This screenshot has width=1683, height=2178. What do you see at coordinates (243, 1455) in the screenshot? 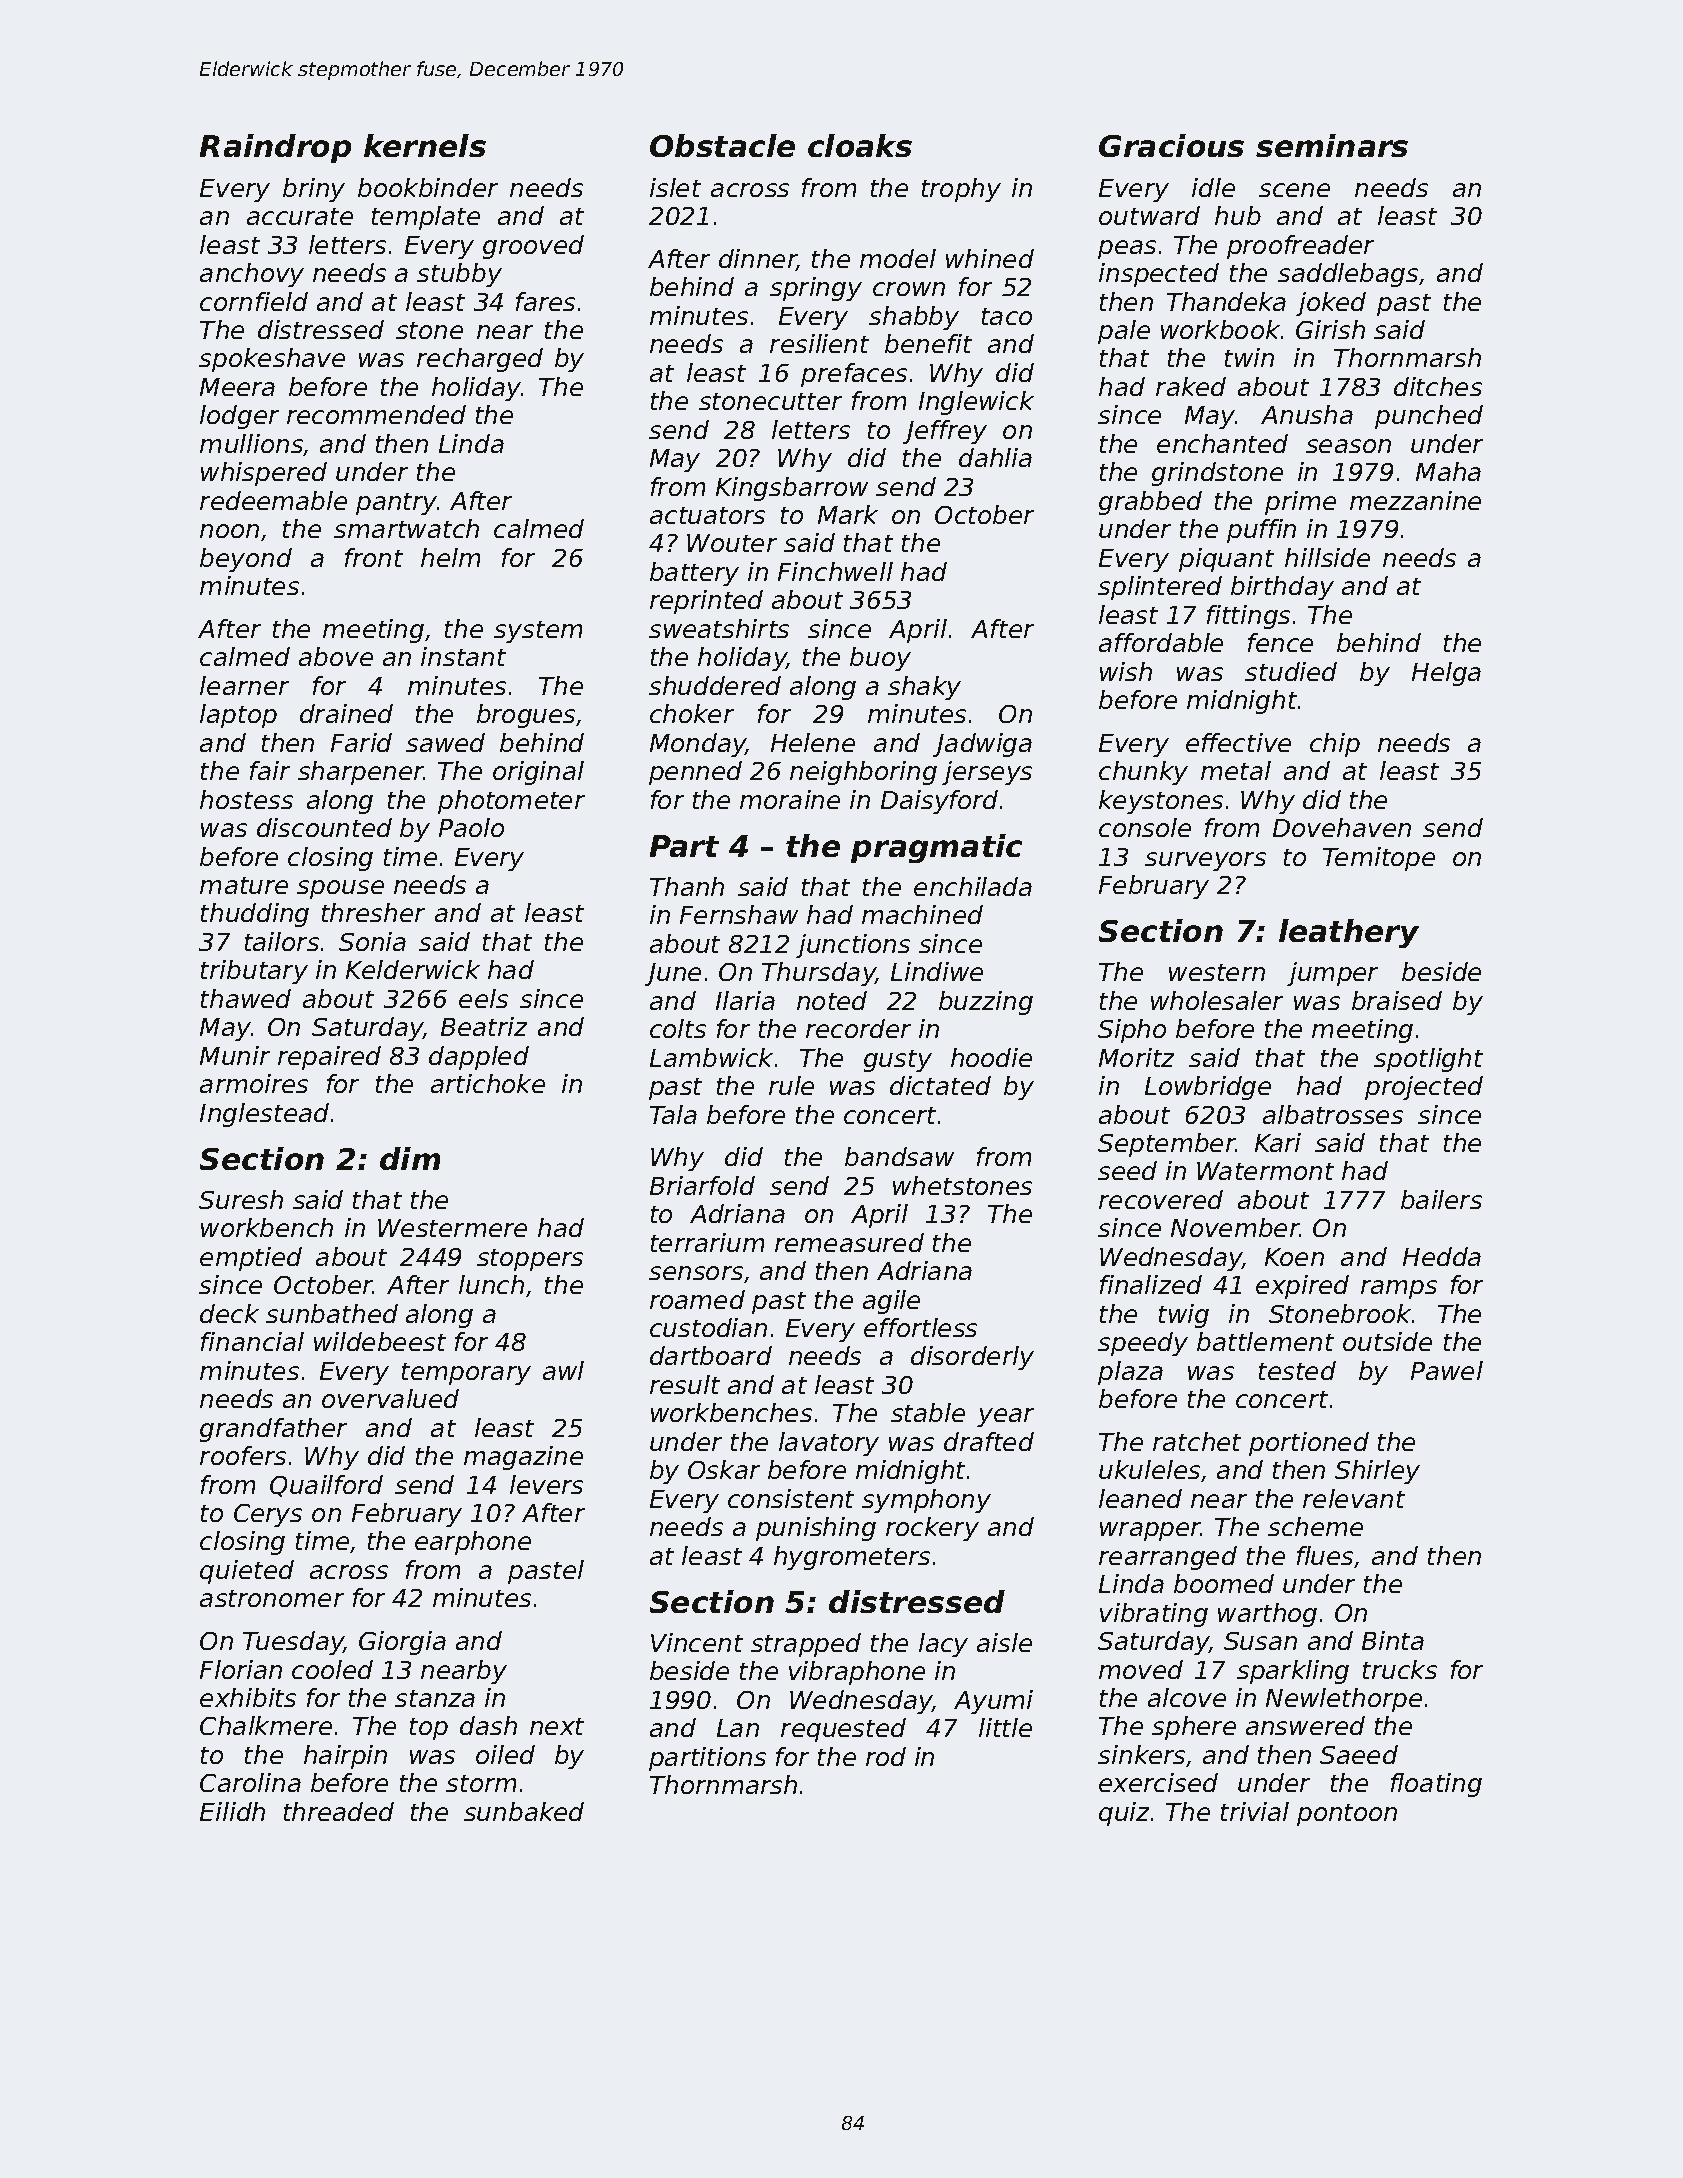
I see `roofers` at bounding box center [243, 1455].
